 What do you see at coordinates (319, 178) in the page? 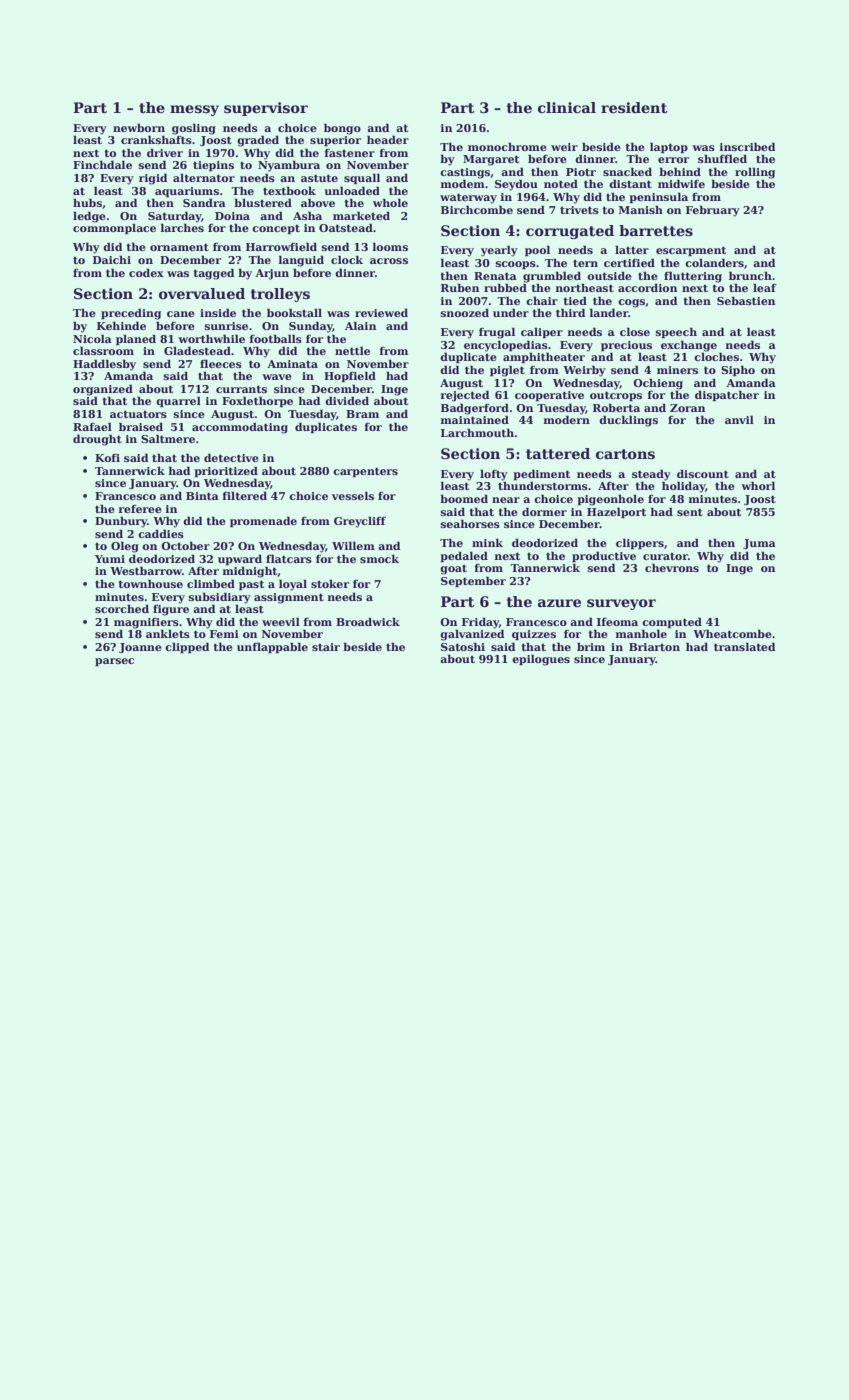
I see `astute` at bounding box center [319, 178].
